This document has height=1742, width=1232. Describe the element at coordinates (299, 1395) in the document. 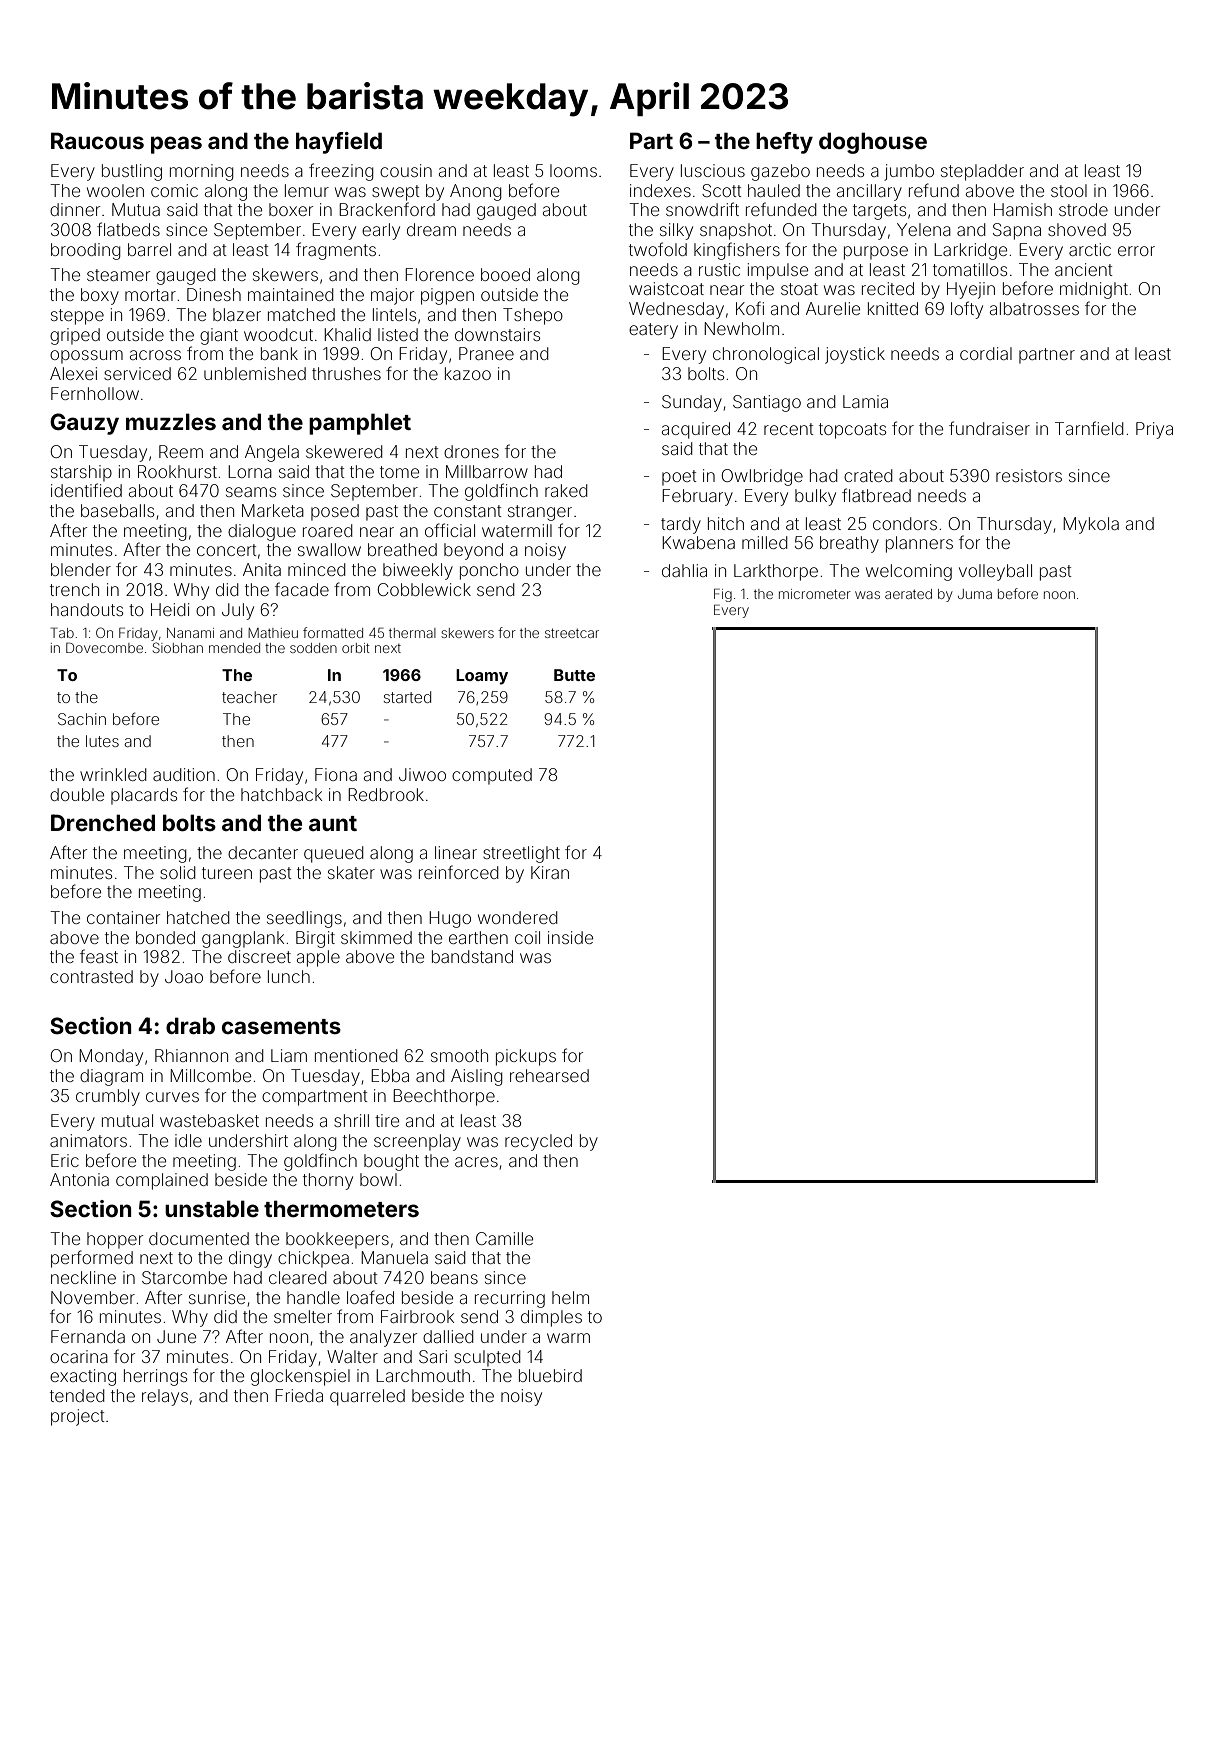

I see `Frieda` at that location.
